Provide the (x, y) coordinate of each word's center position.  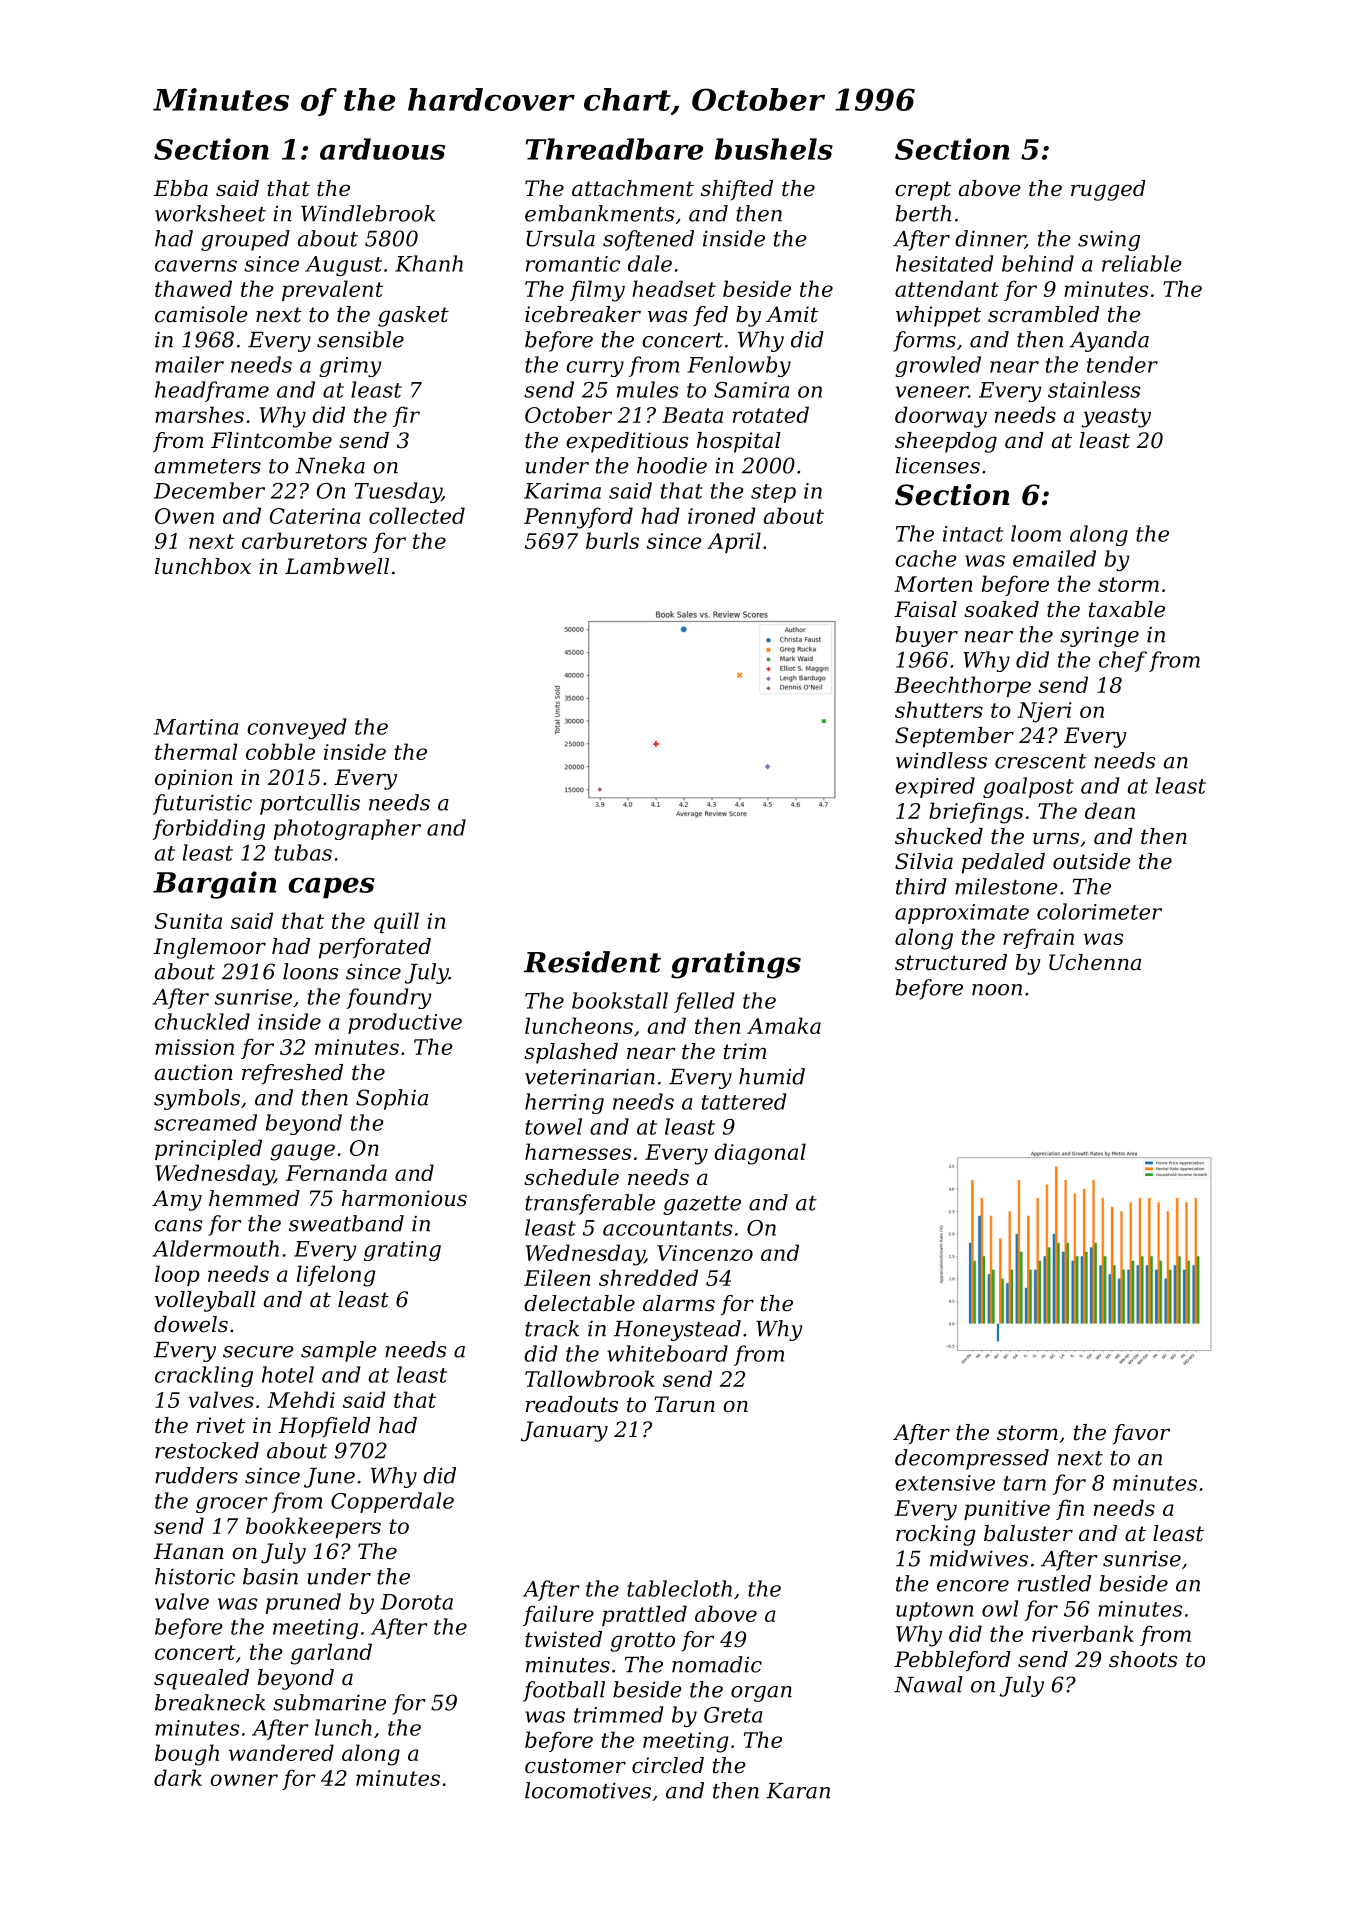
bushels (774, 149)
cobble (280, 751)
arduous (382, 149)
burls (612, 540)
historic (195, 1576)
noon (997, 990)
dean (1110, 810)
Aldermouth (215, 1248)
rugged (1108, 190)
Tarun (684, 1404)
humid (772, 1076)
